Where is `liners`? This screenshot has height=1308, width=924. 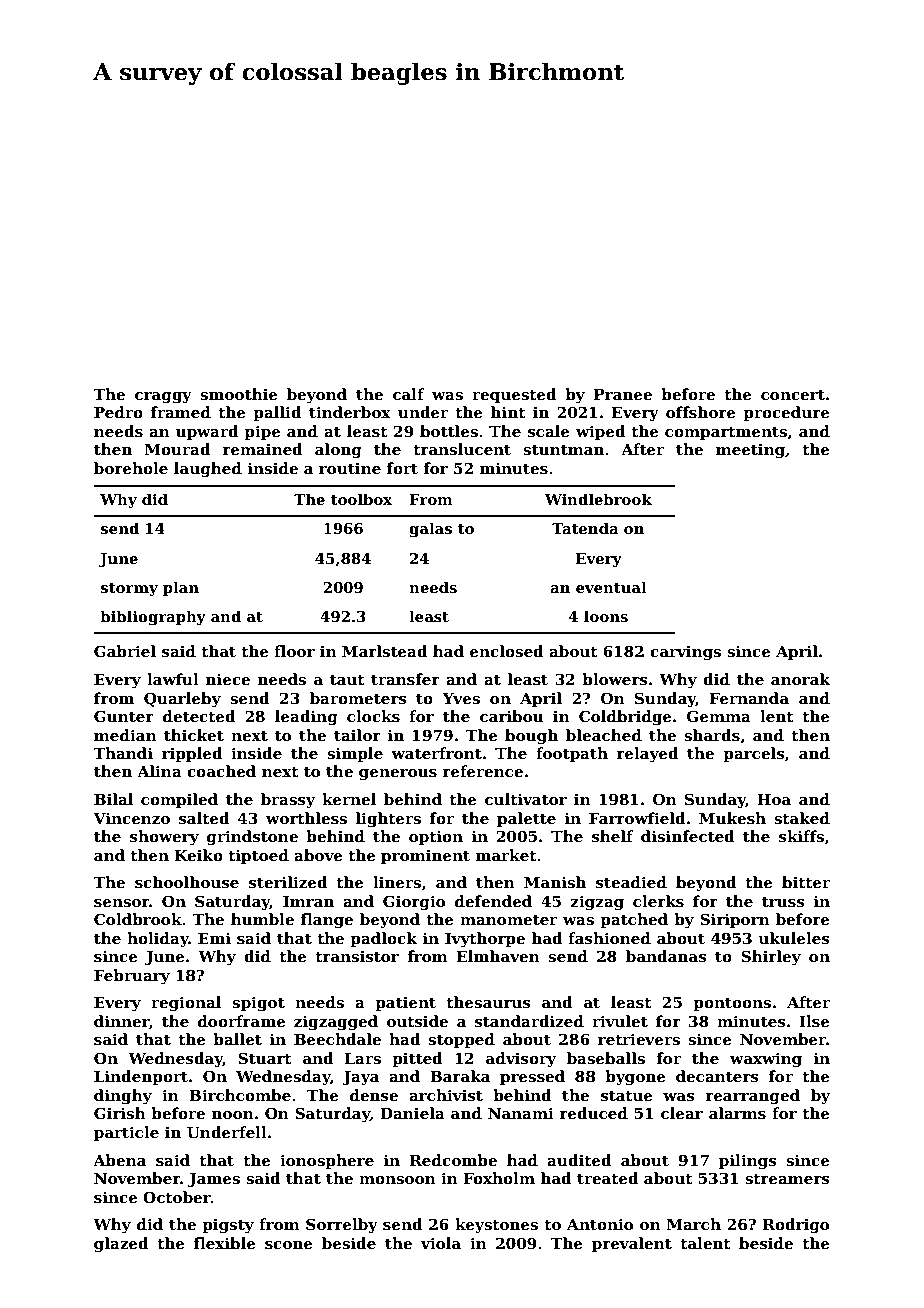
liners is located at coordinates (397, 882).
